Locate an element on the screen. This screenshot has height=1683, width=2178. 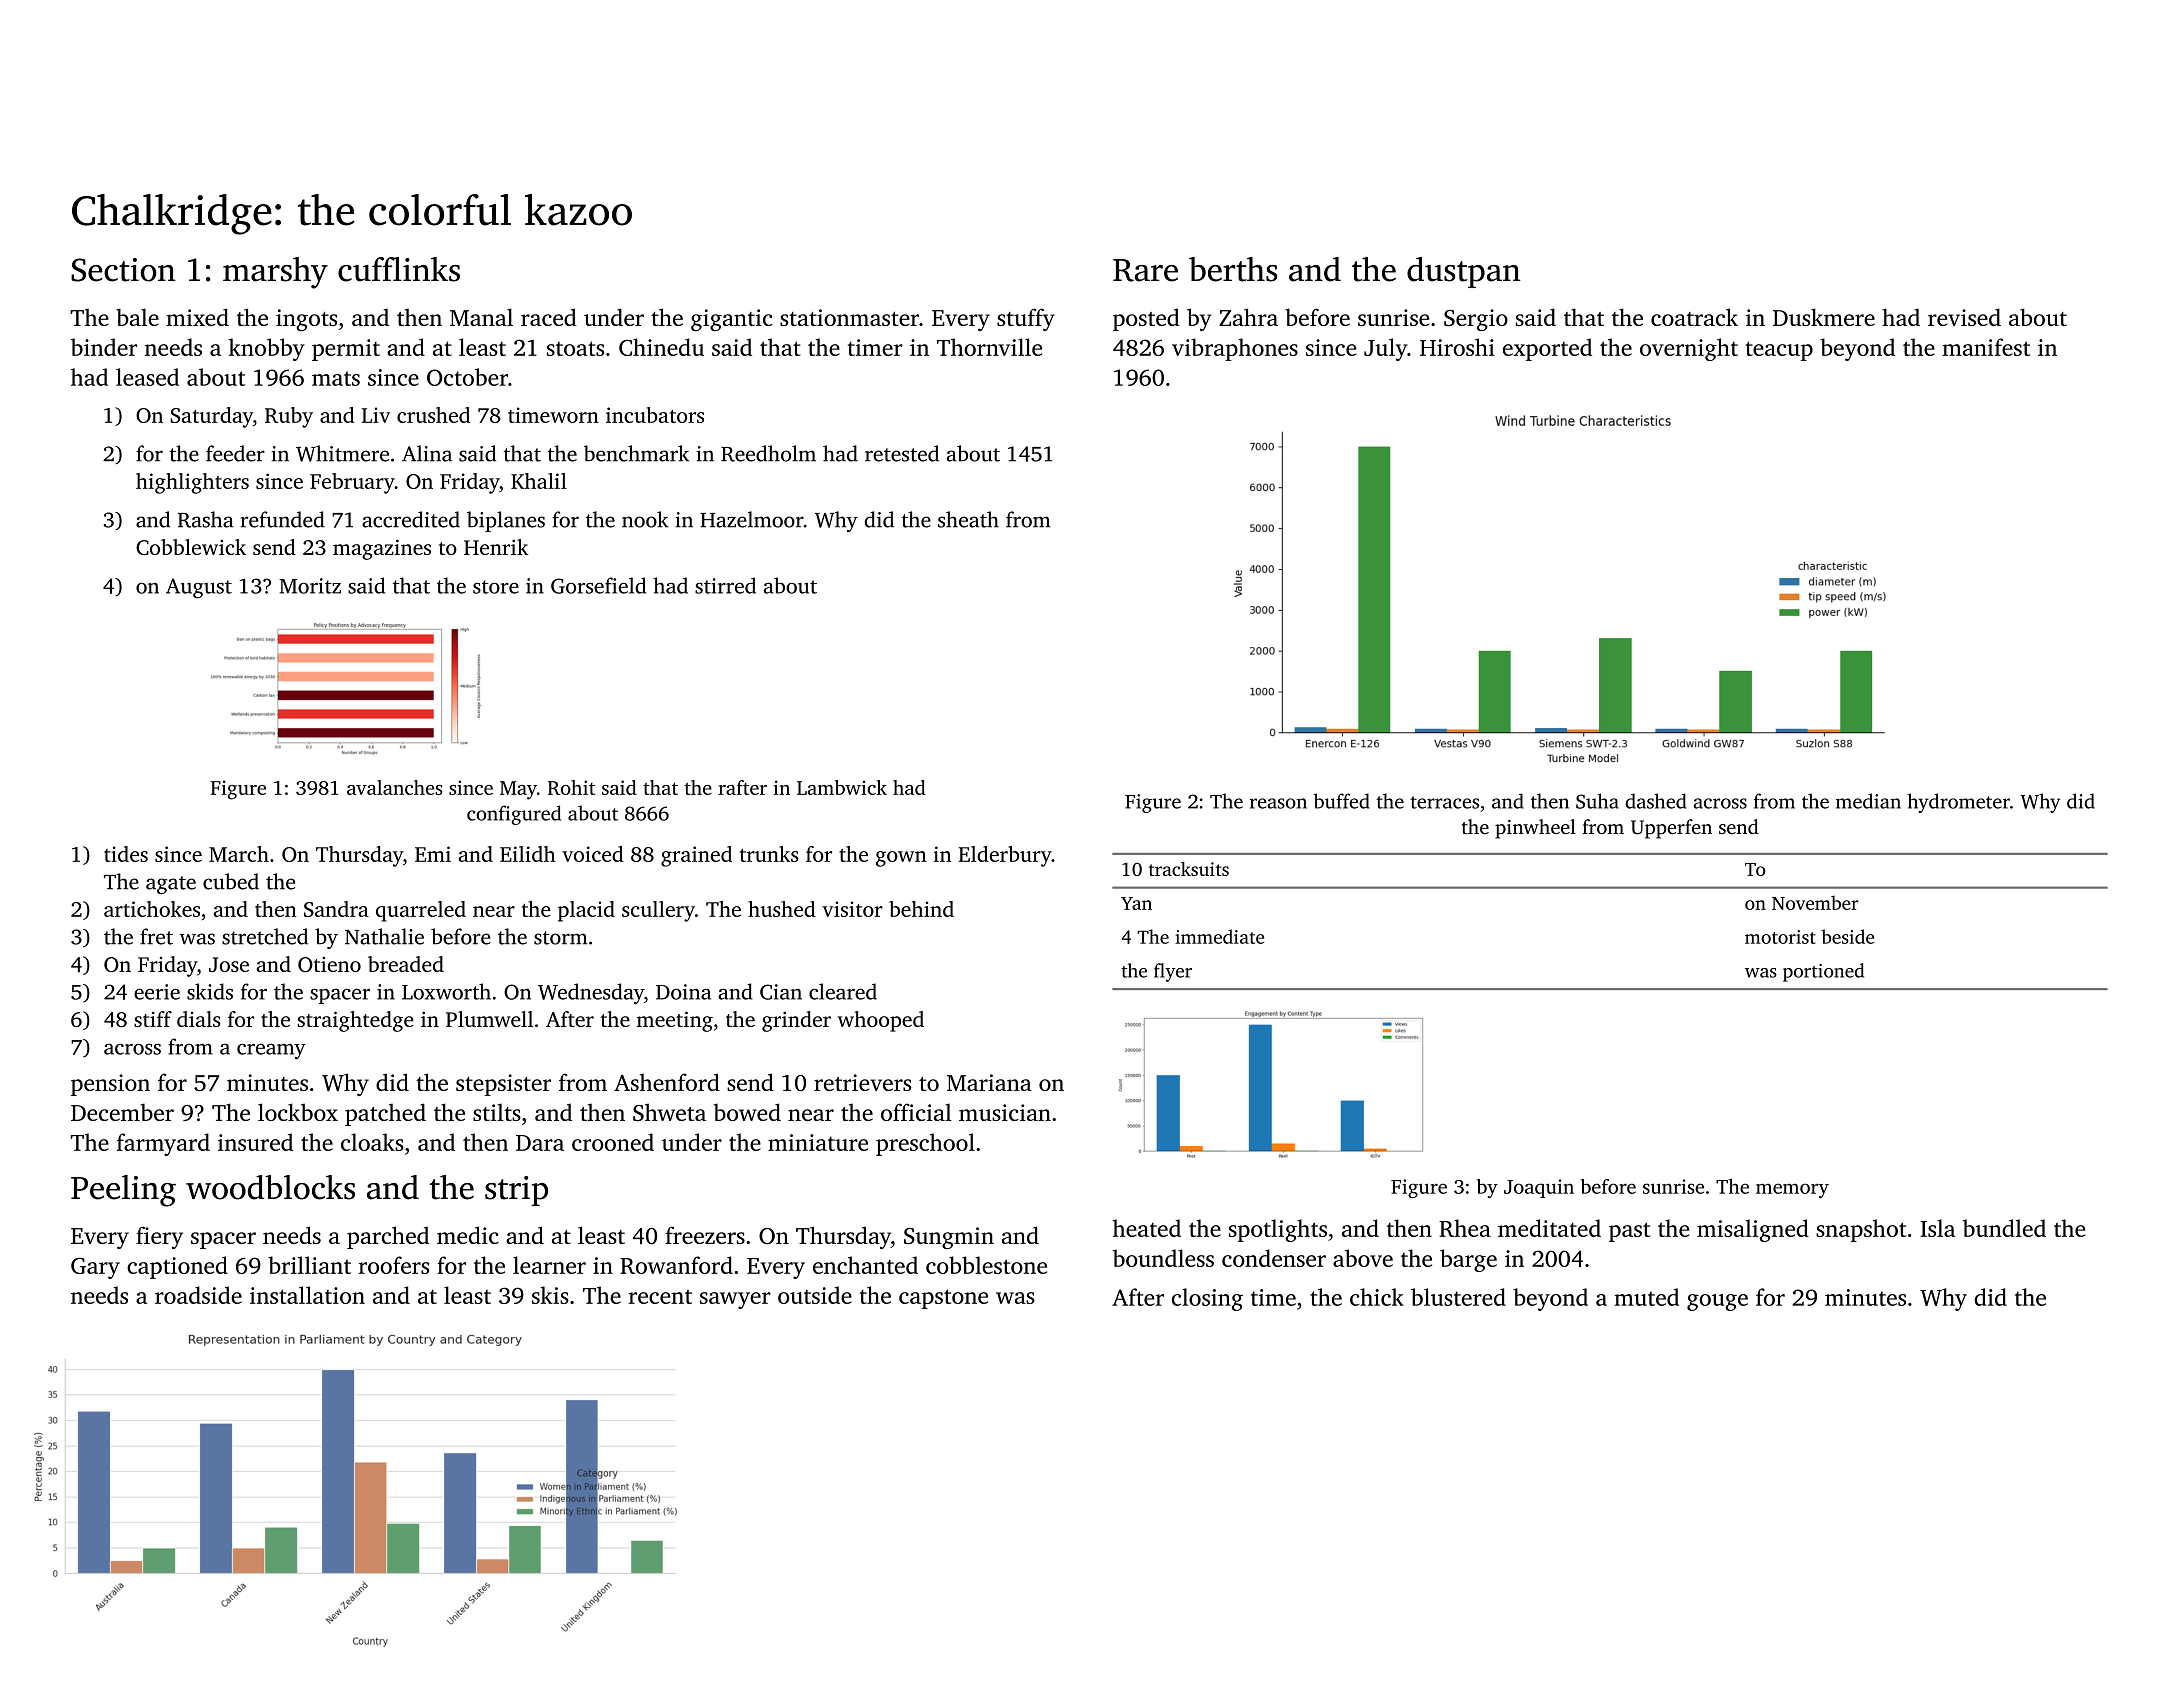
Rasha is located at coordinates (206, 519).
